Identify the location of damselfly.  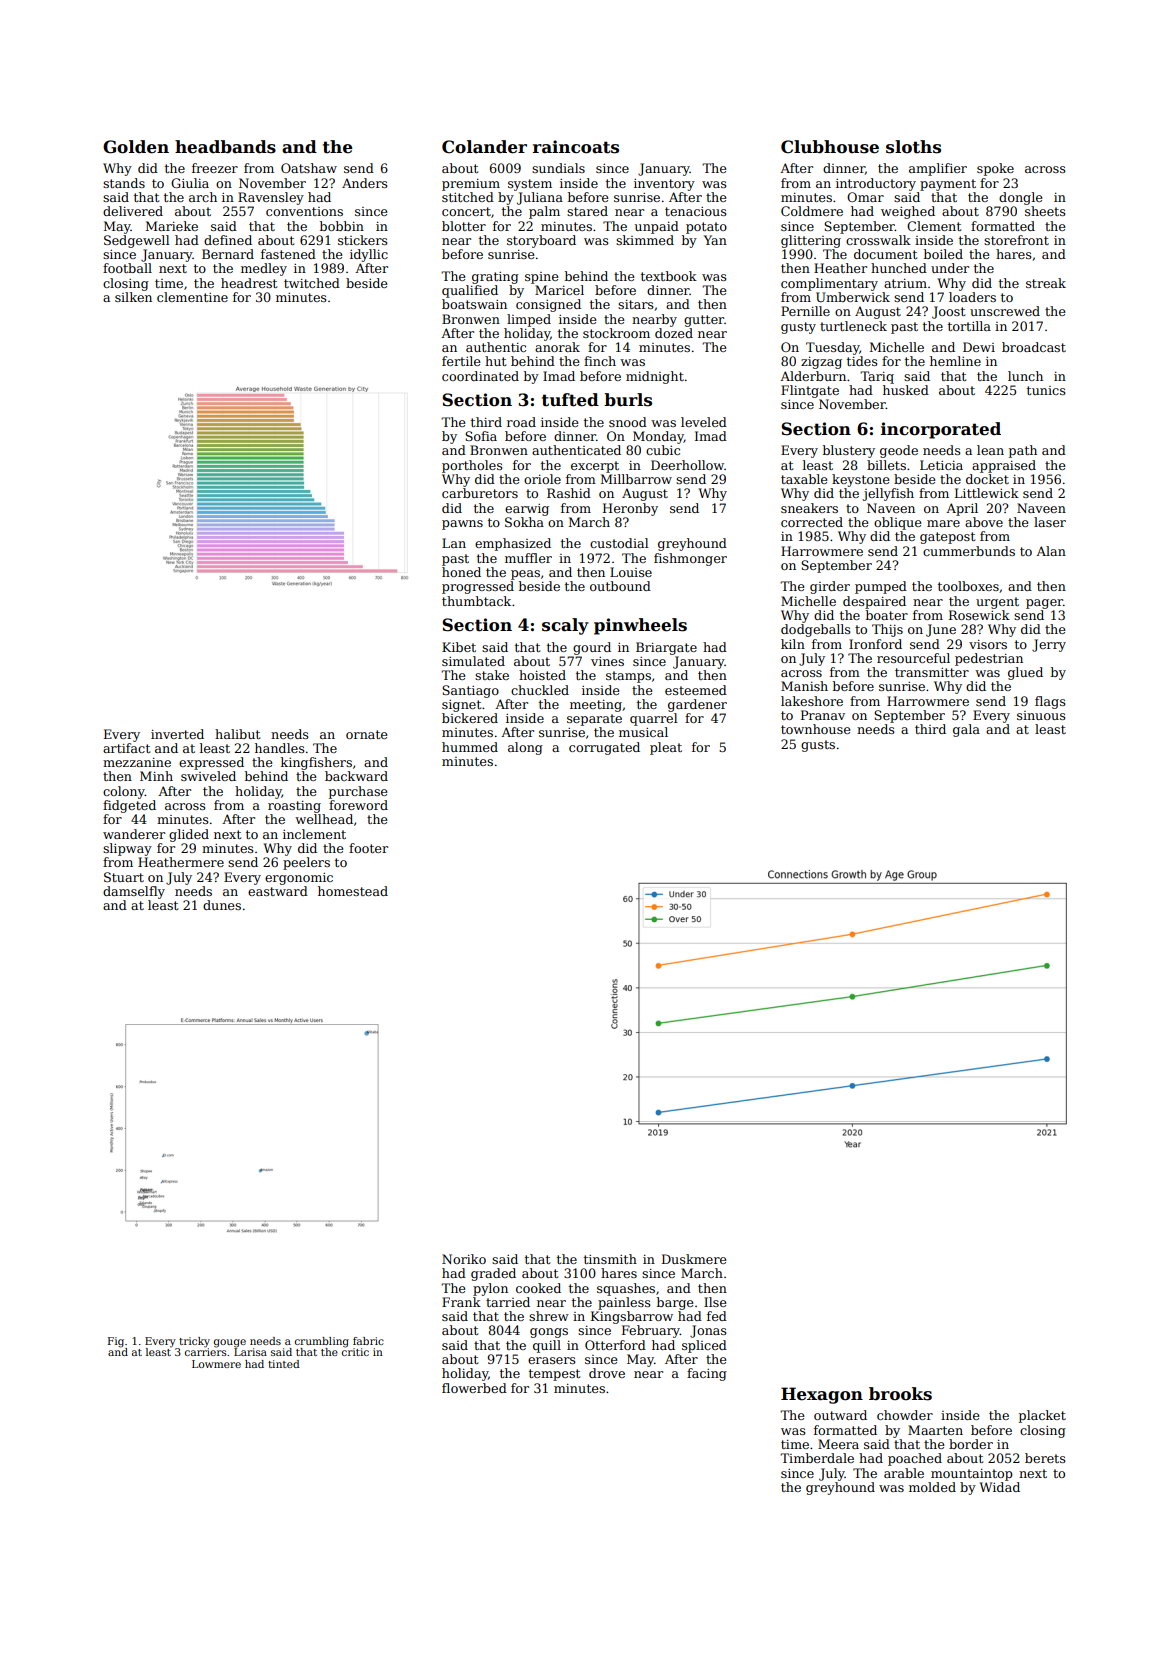
(134, 892).
